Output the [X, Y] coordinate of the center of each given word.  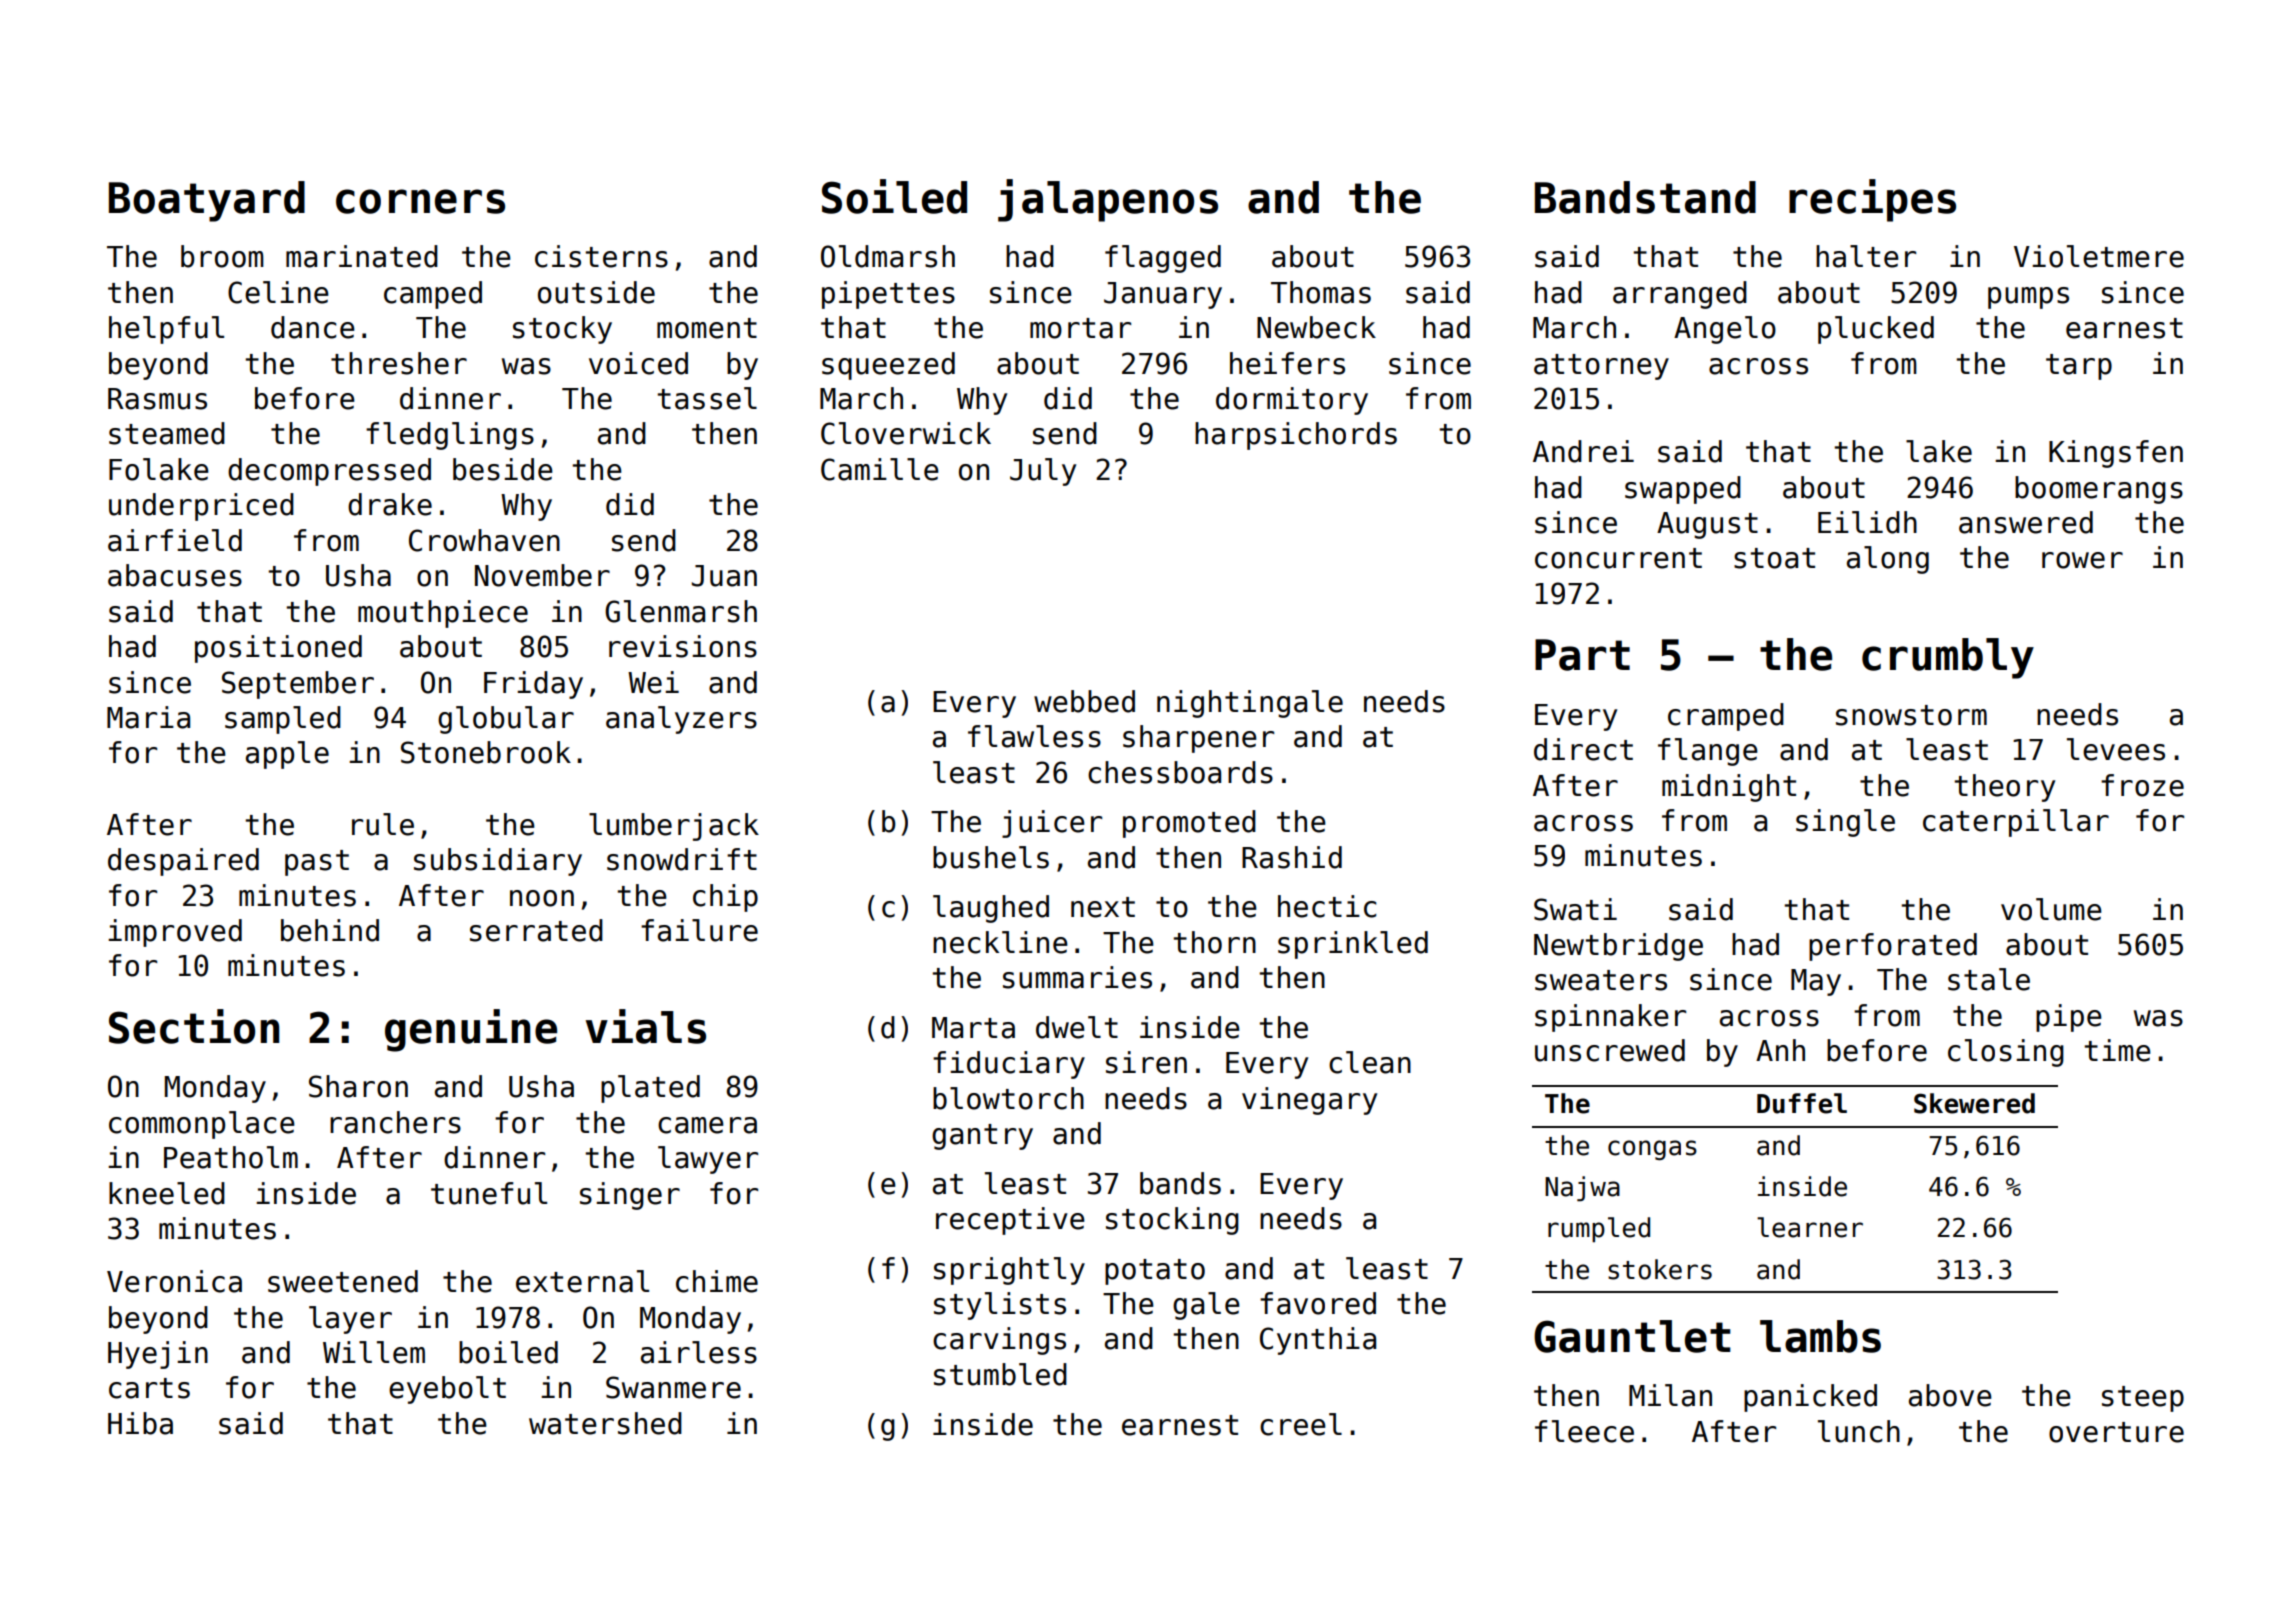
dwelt [1077, 1027]
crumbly [1948, 658]
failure [699, 930]
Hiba [140, 1423]
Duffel [1802, 1103]
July [1043, 472]
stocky [562, 330]
